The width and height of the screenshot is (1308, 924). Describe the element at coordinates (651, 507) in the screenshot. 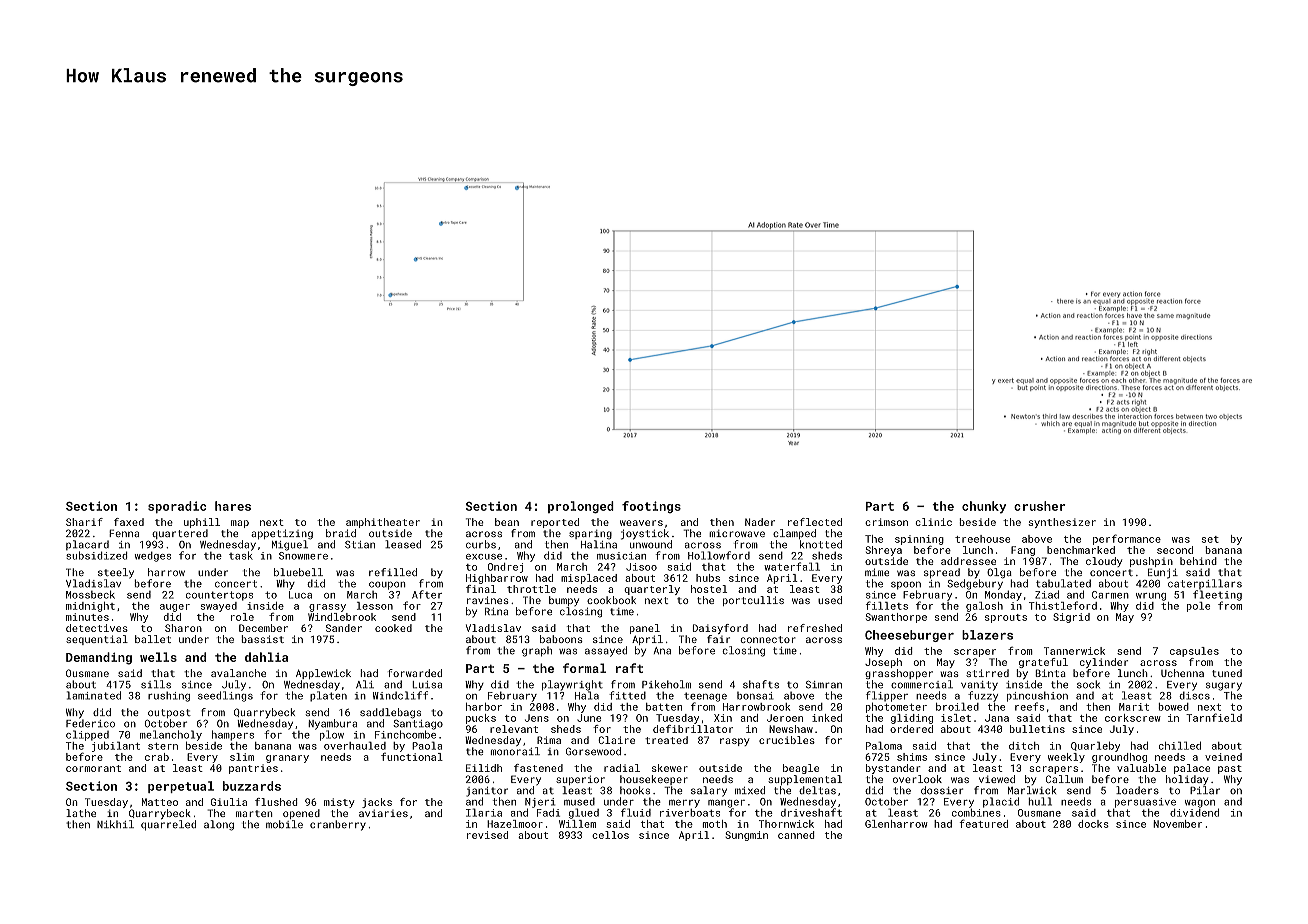

I see `footings` at that location.
